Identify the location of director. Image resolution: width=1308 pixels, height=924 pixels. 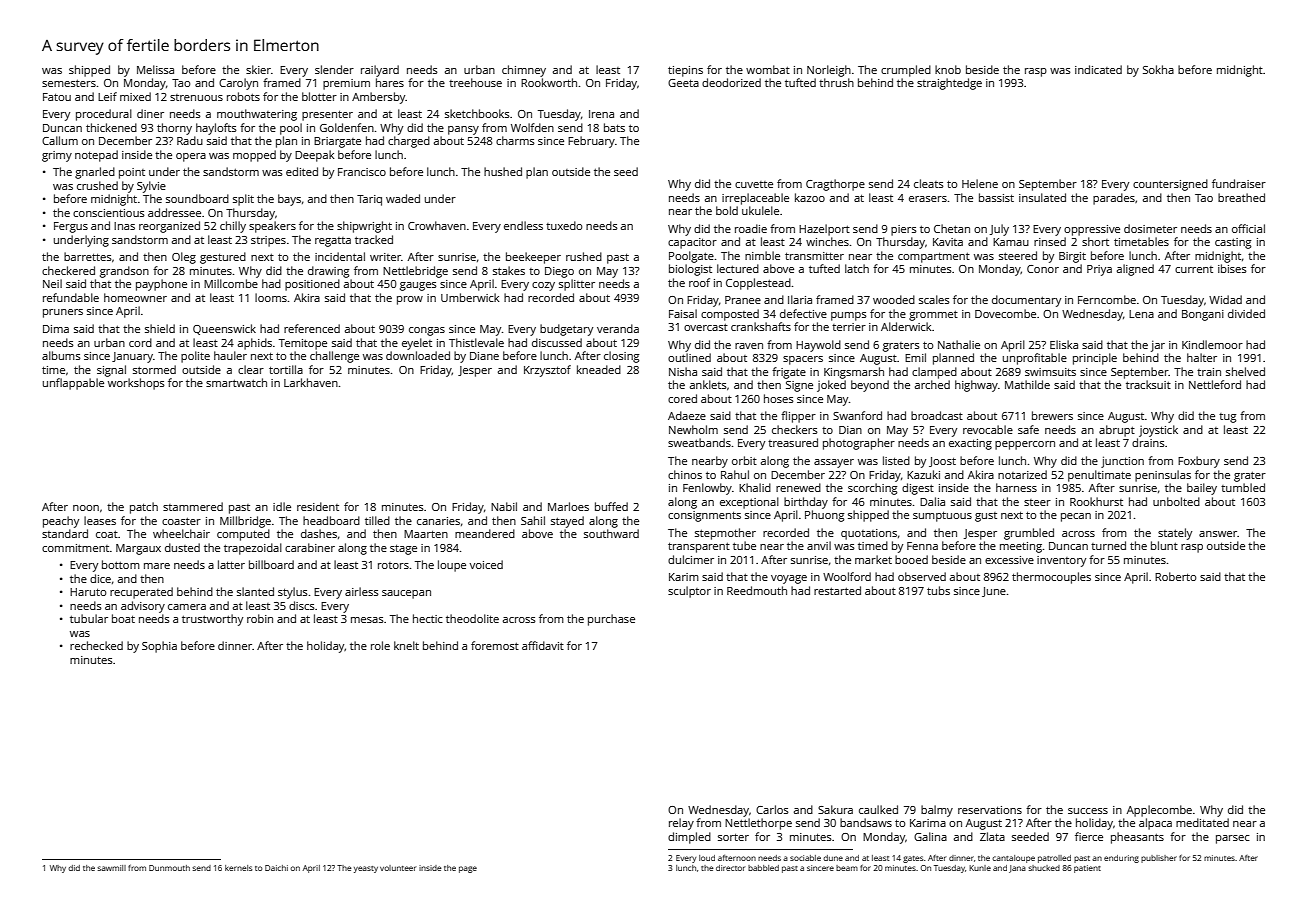
(730, 868).
